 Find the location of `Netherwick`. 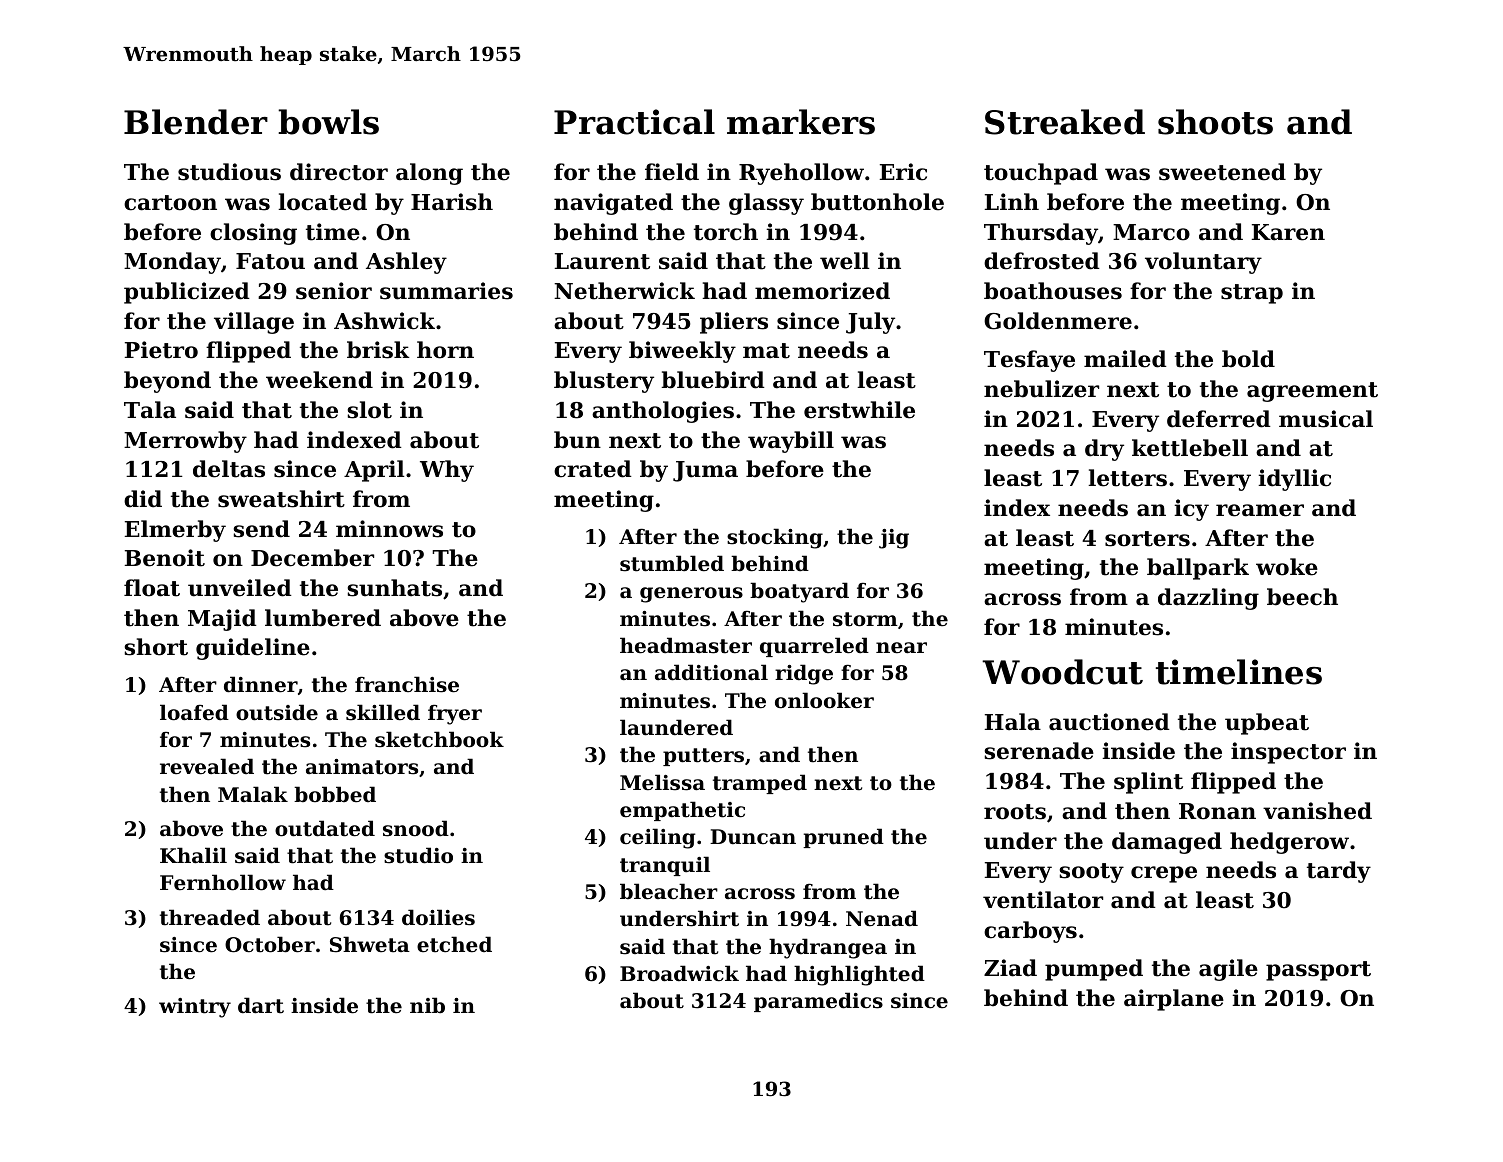

Netherwick is located at coordinates (624, 291).
